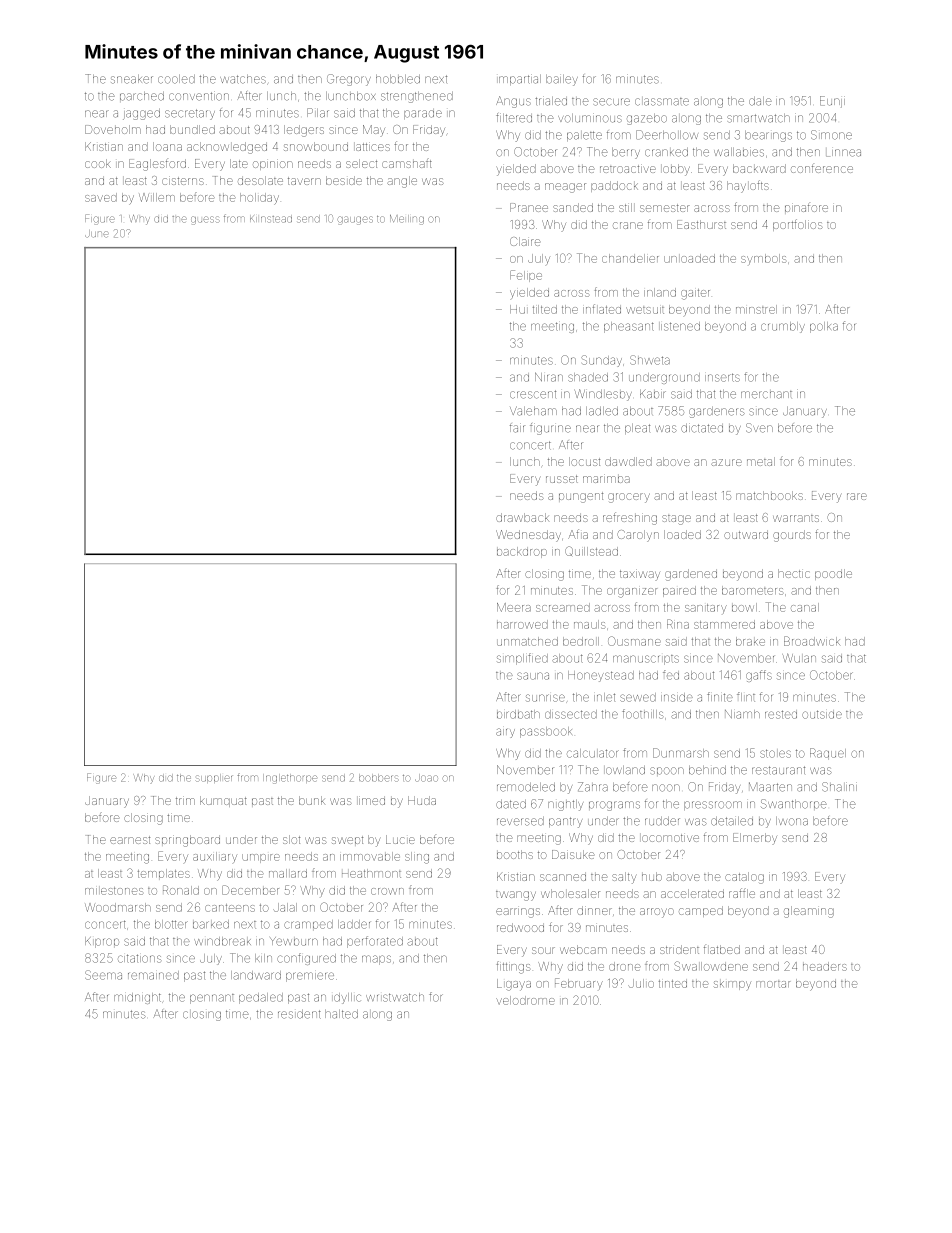  I want to click on poodle, so click(833, 574).
